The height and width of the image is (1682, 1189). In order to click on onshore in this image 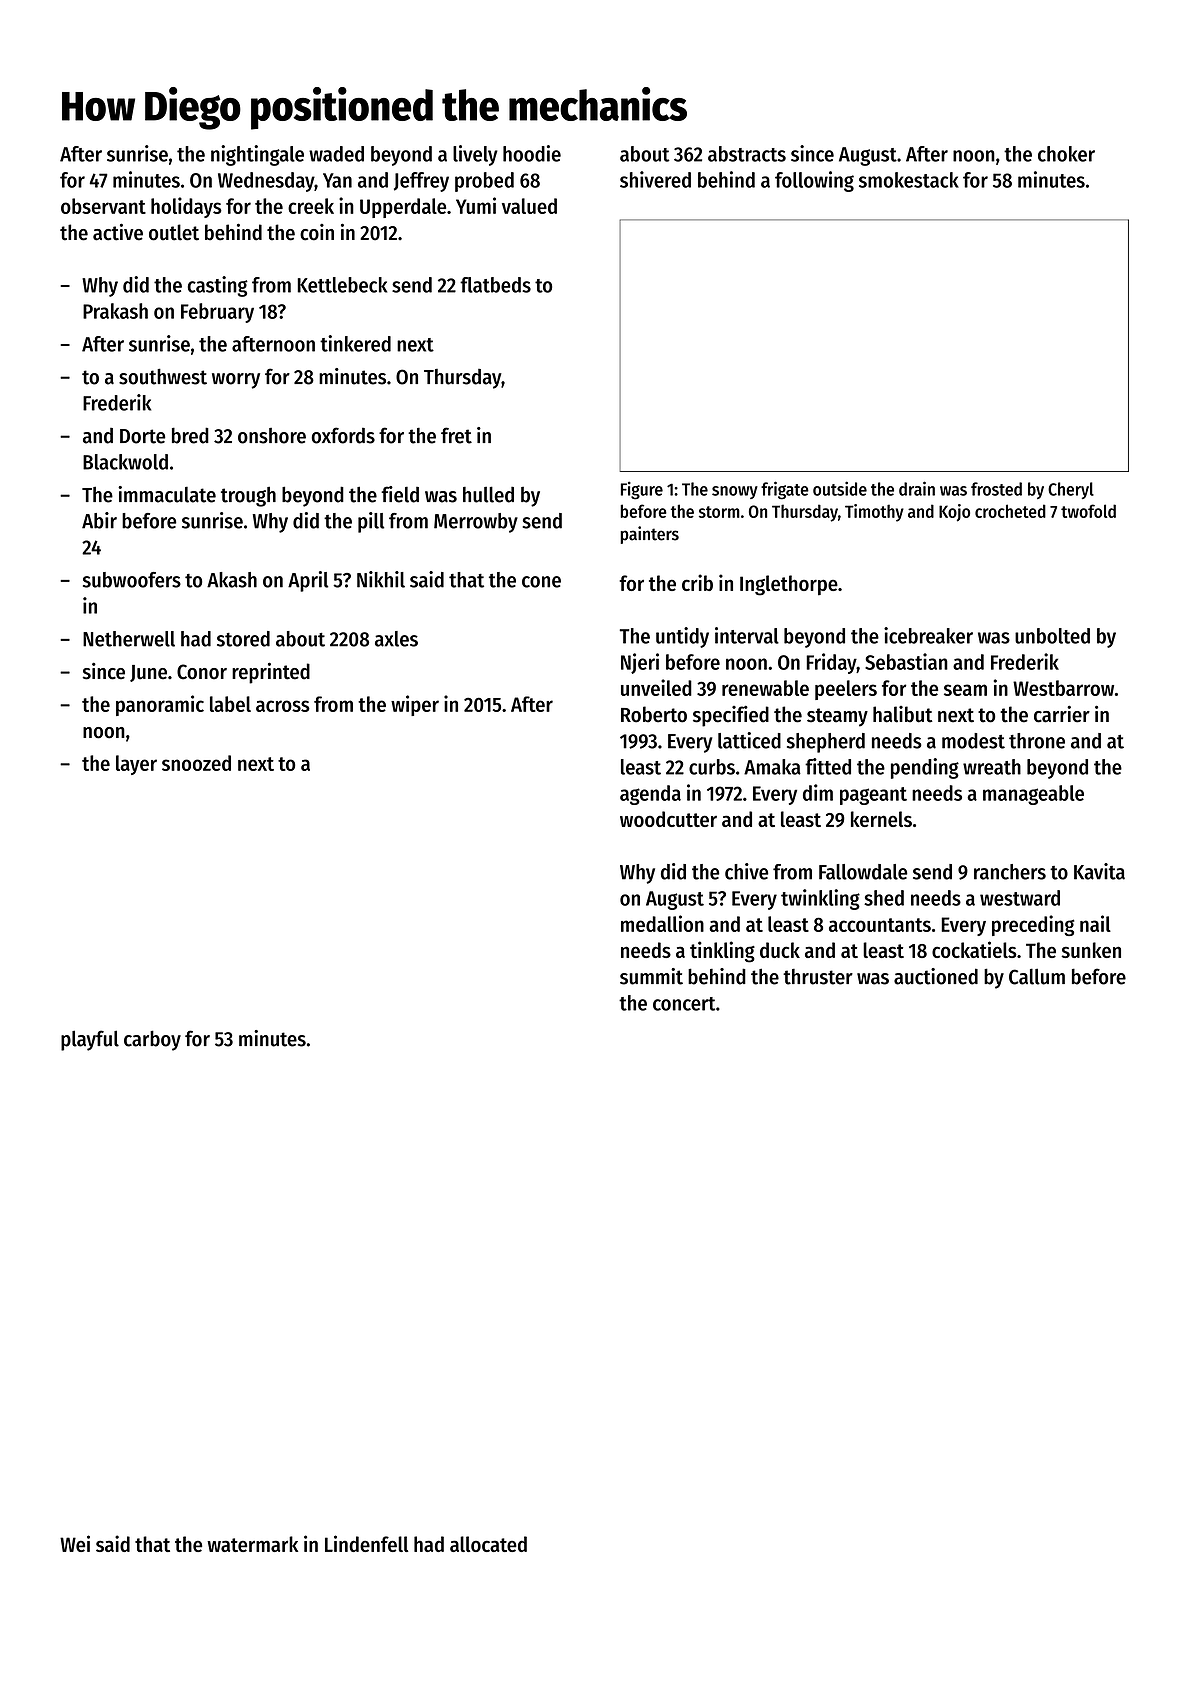, I will do `click(272, 436)`.
